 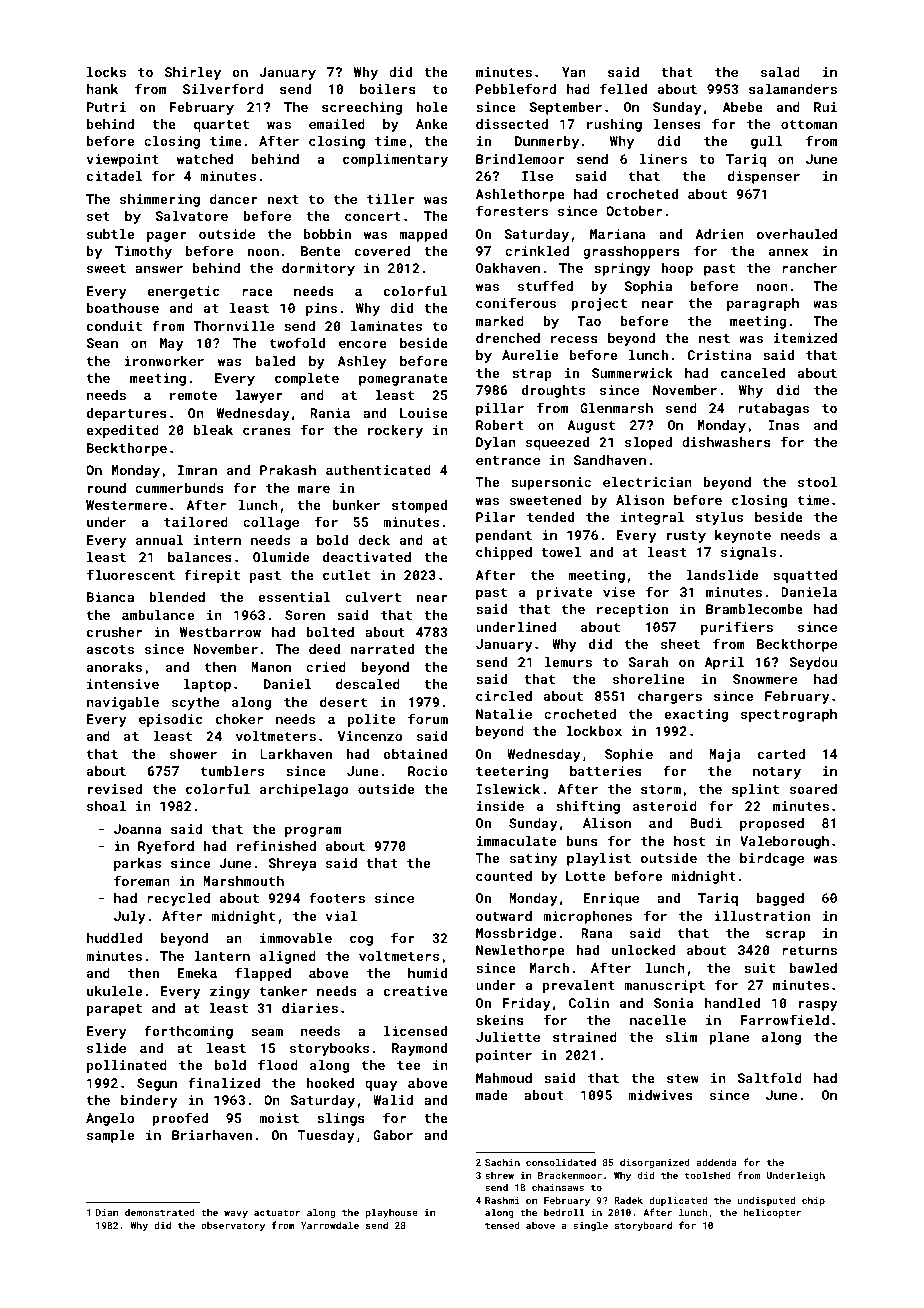 What do you see at coordinates (110, 597) in the screenshot?
I see `Bianca` at bounding box center [110, 597].
